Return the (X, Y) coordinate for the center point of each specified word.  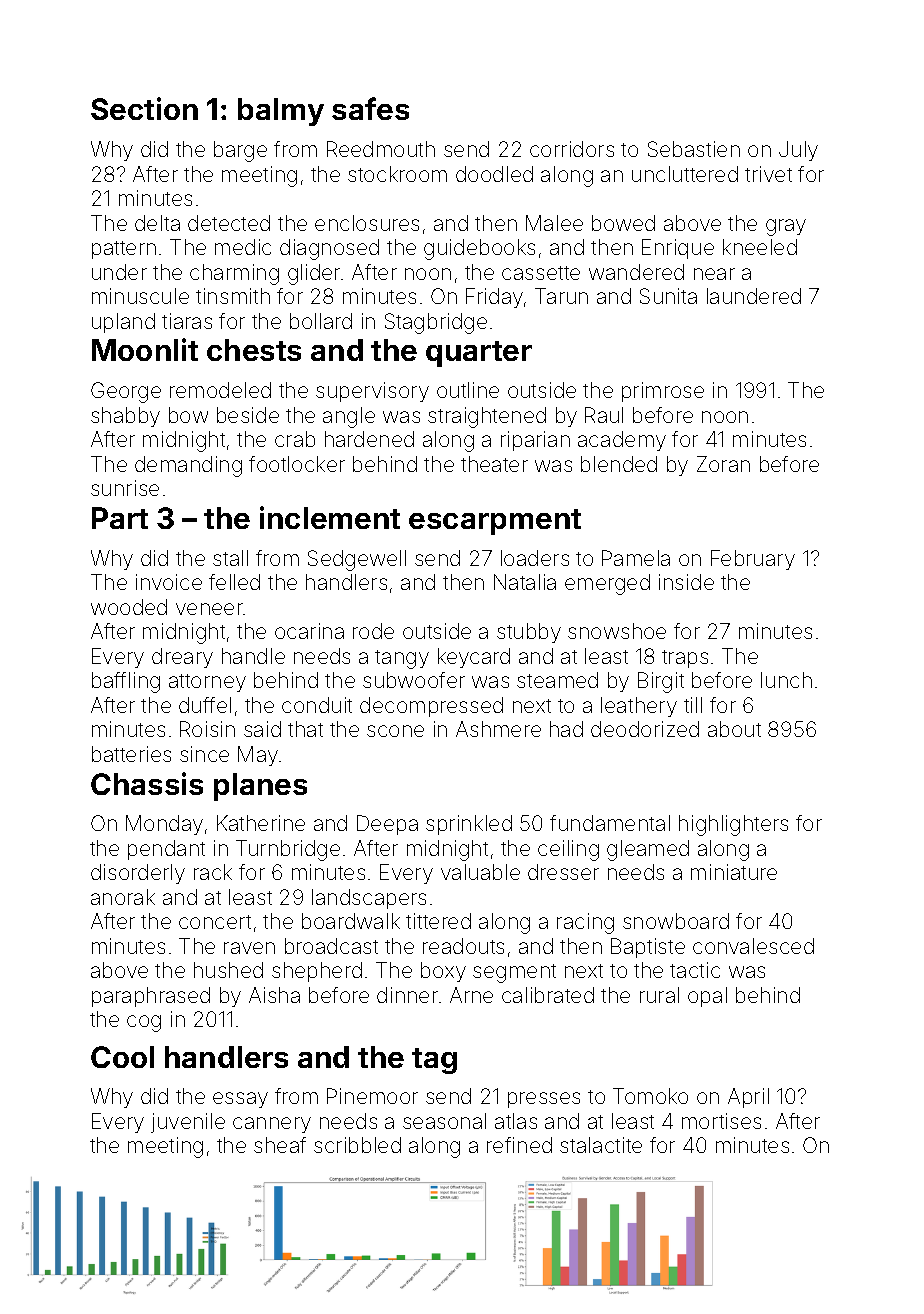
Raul (604, 415)
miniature (734, 872)
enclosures (367, 223)
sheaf (280, 1145)
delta (157, 223)
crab (295, 439)
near (714, 274)
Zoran (723, 464)
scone (395, 731)
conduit (317, 705)
